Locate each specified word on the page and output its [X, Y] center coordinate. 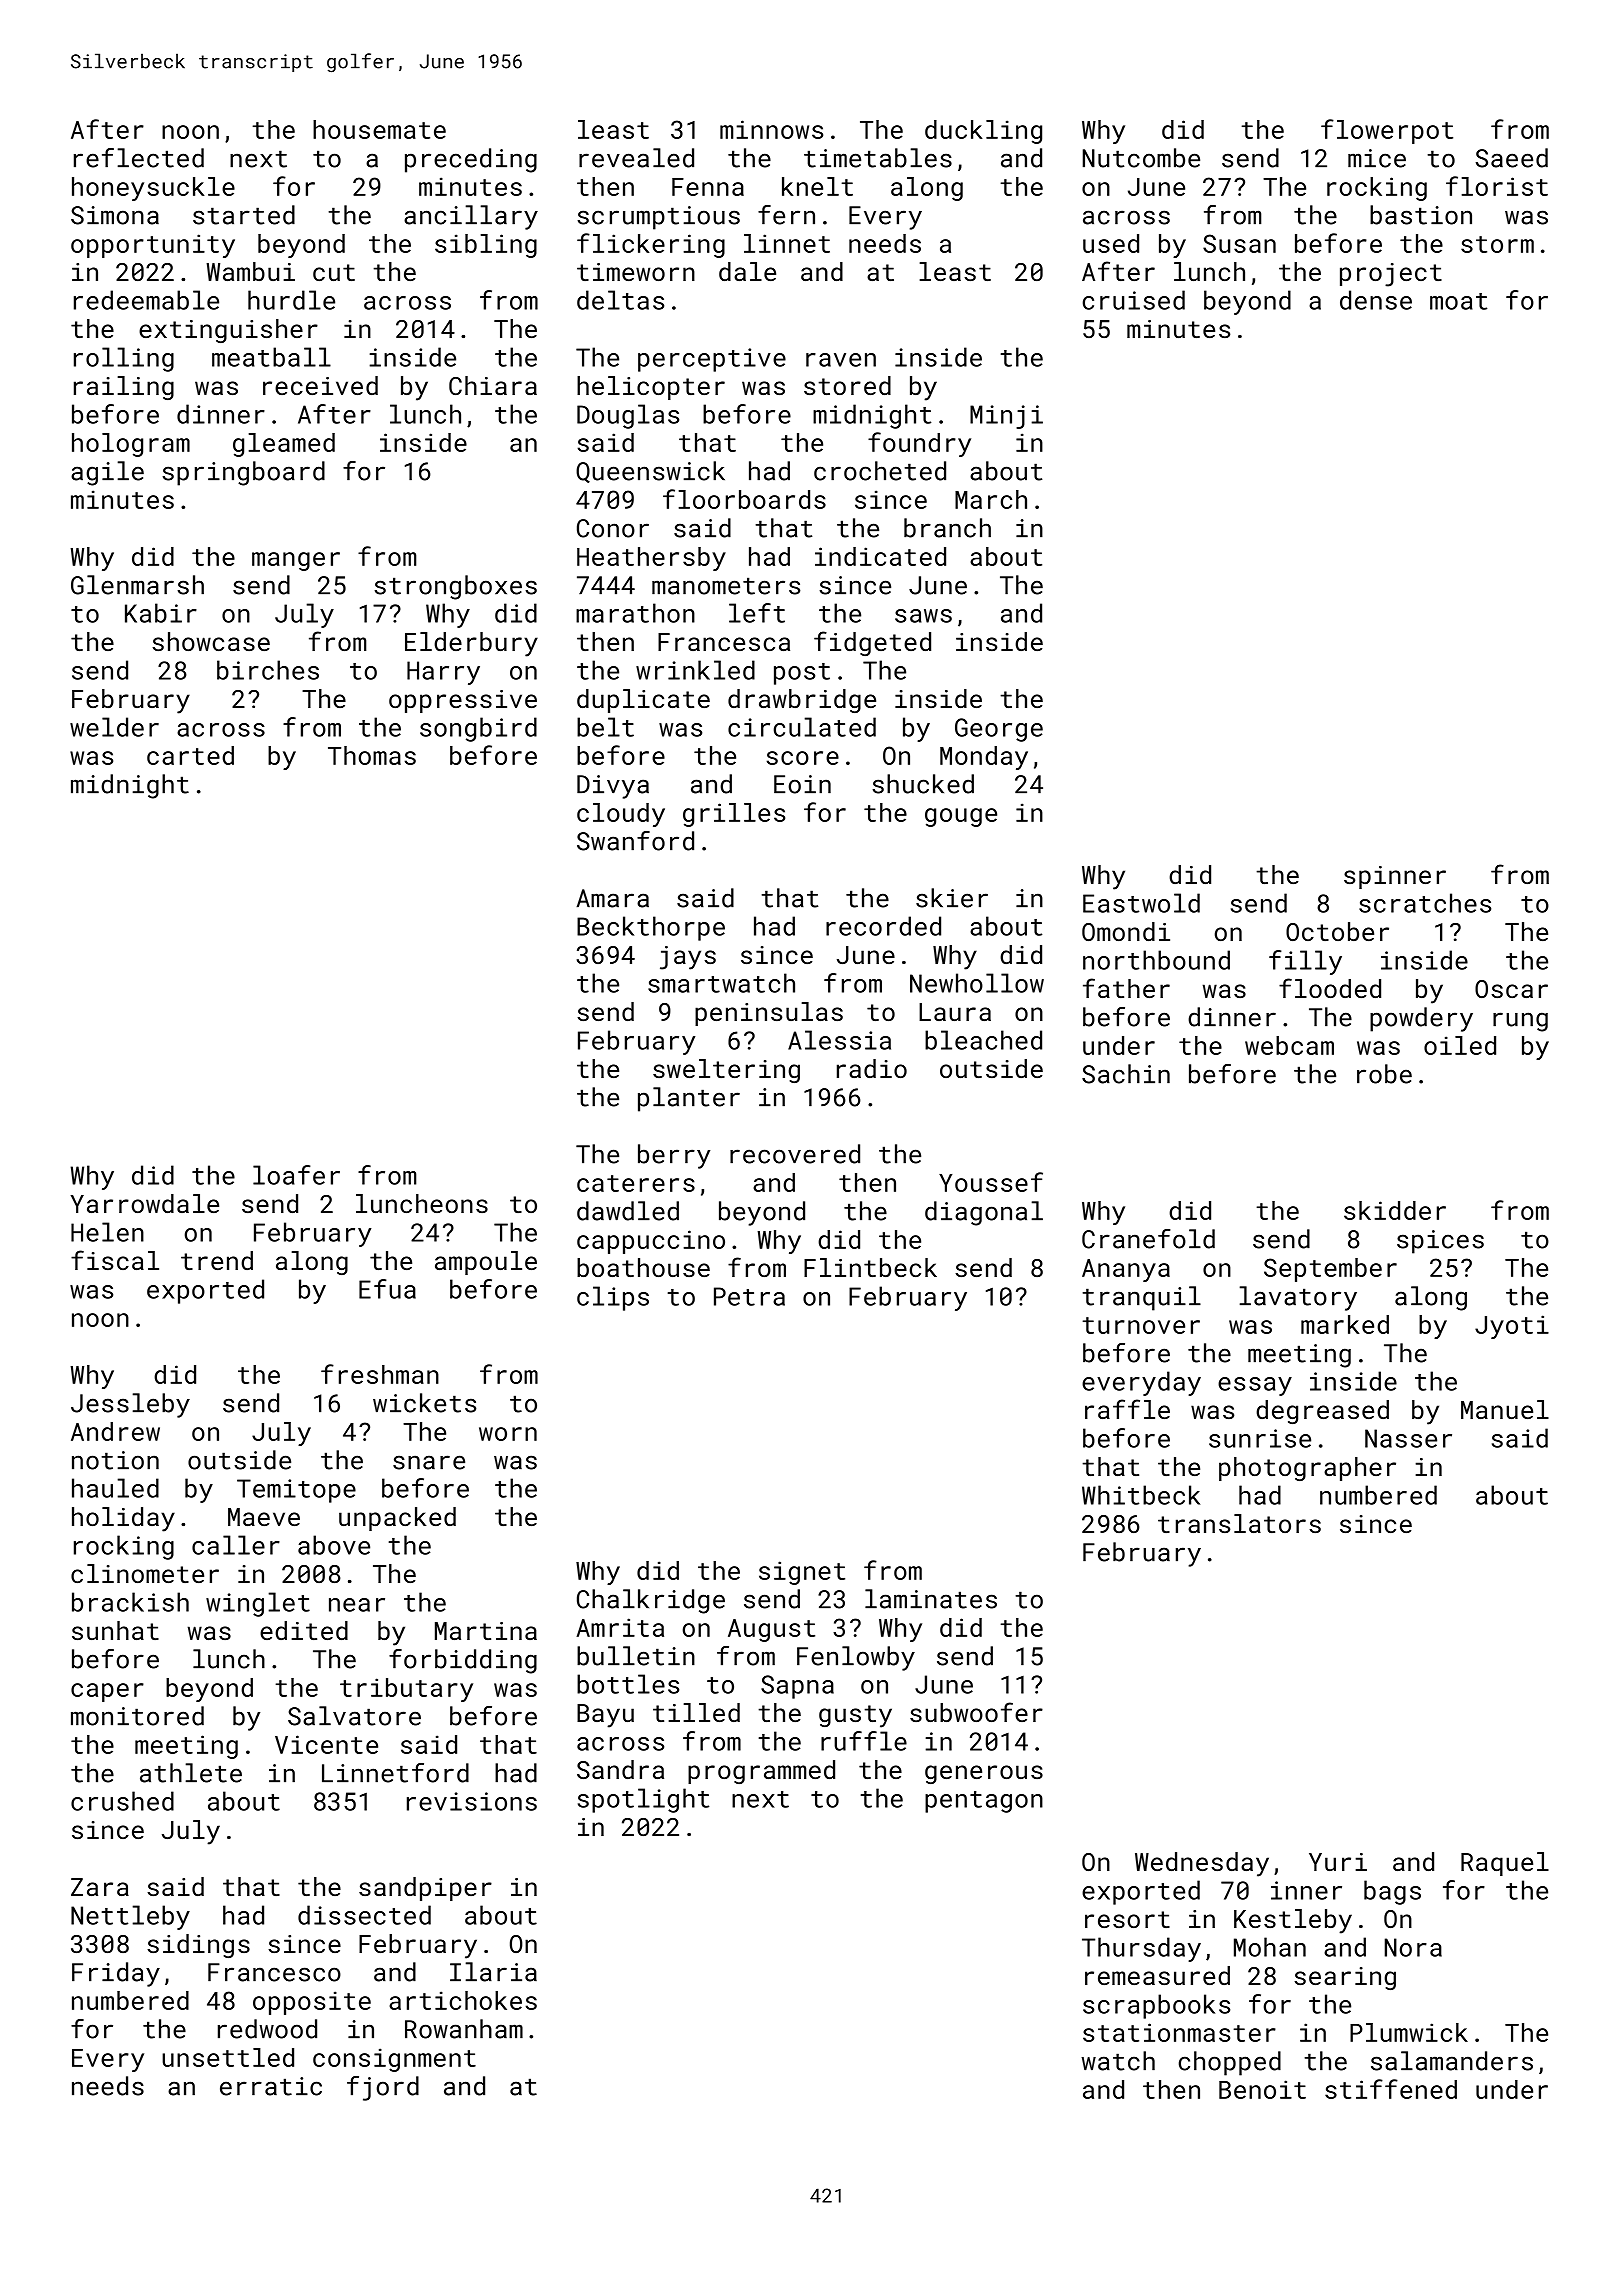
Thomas [372, 755]
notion [115, 1460]
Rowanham [464, 2029]
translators [1239, 1523]
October [1337, 931]
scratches [1425, 903]
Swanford [635, 841]
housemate [379, 129]
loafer [296, 1175]
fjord [383, 2088]
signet [802, 1573]
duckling [983, 132]
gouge [961, 817]
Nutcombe [1141, 158]
